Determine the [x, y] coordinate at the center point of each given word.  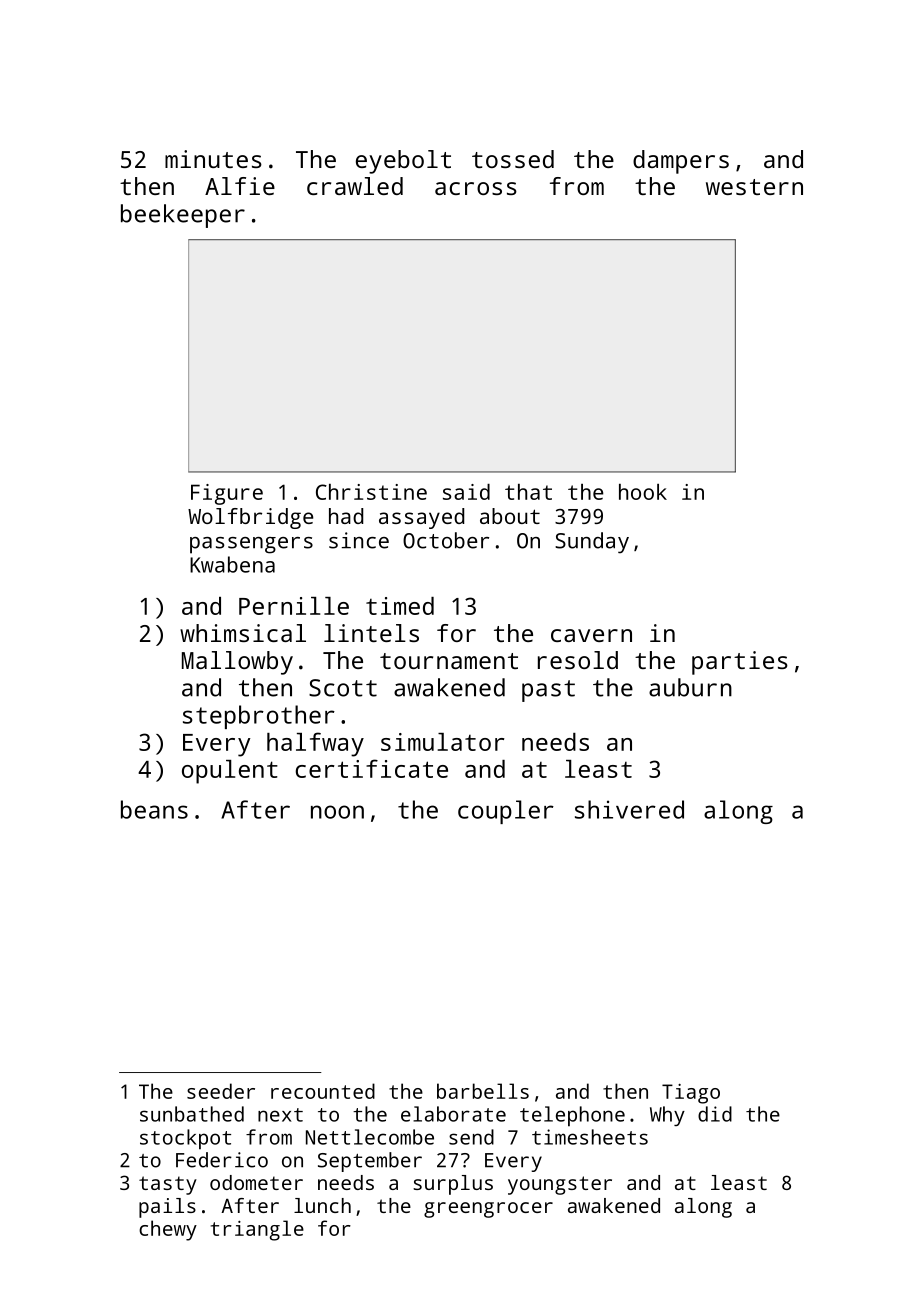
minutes [213, 159]
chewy [168, 1230]
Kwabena [232, 564]
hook [643, 492]
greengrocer [488, 1210]
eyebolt [403, 162]
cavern [591, 635]
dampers [681, 162]
